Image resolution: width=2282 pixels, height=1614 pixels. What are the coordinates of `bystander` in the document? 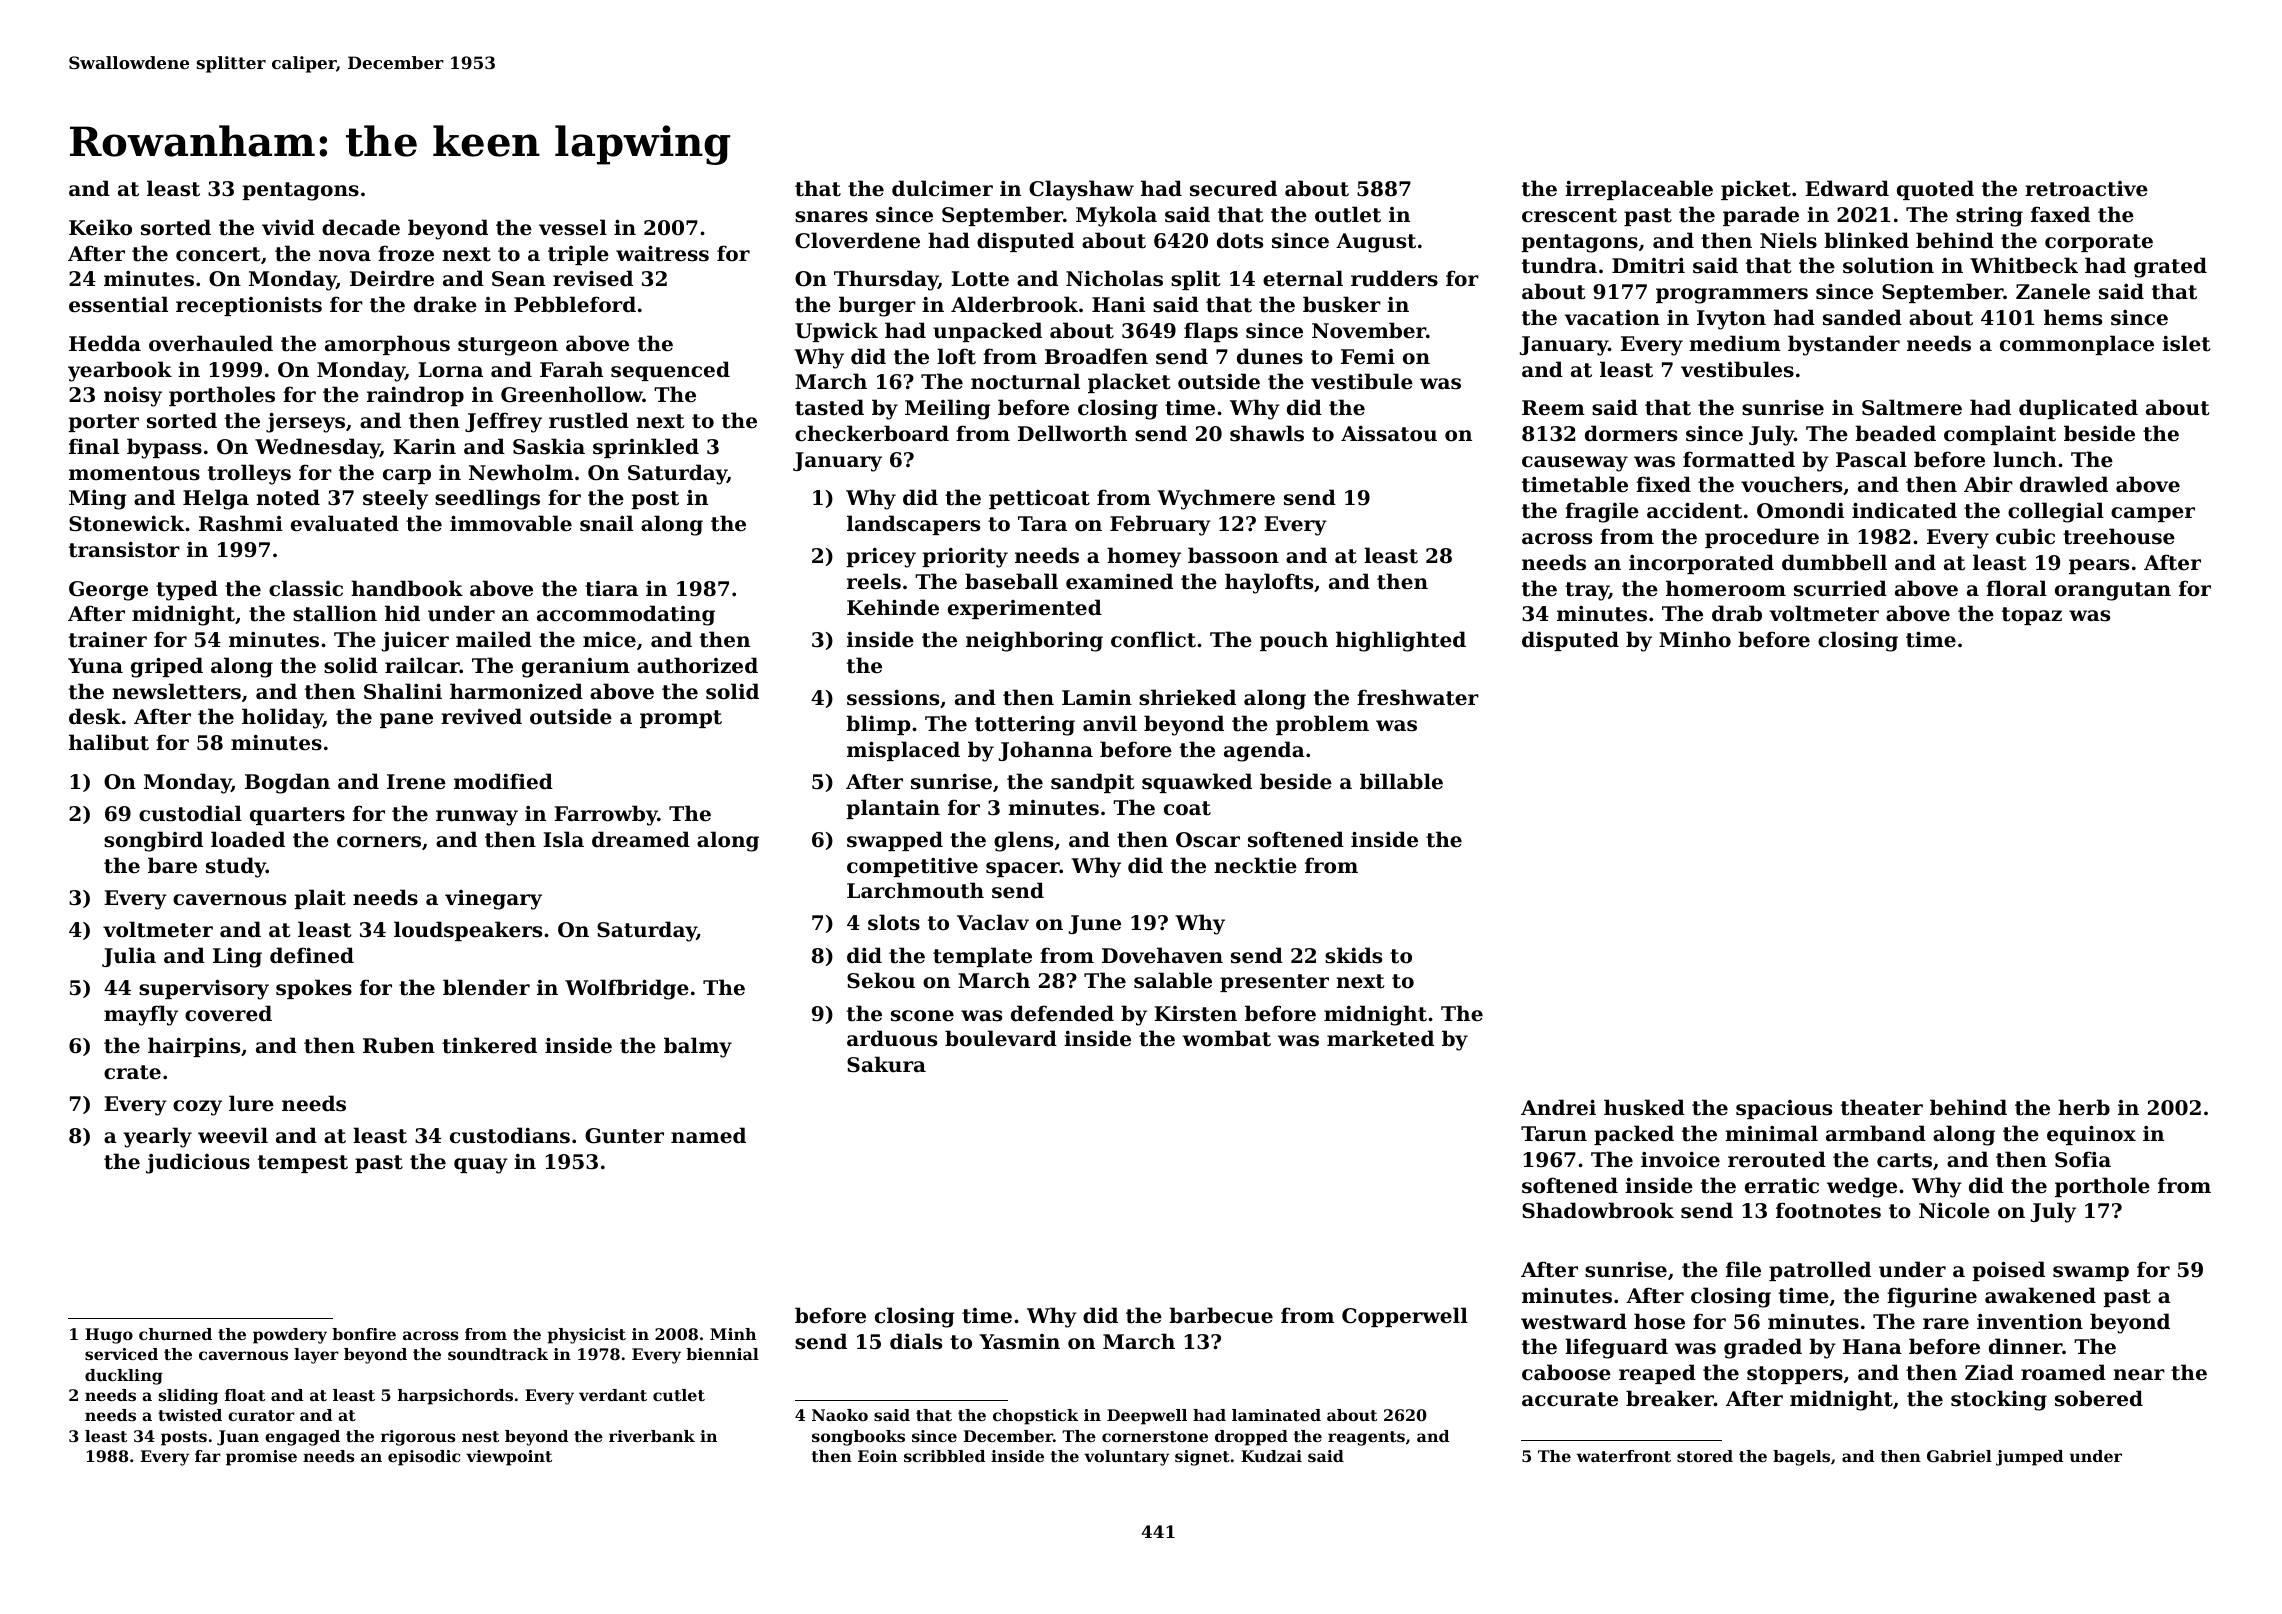 It's located at (1844, 345).
